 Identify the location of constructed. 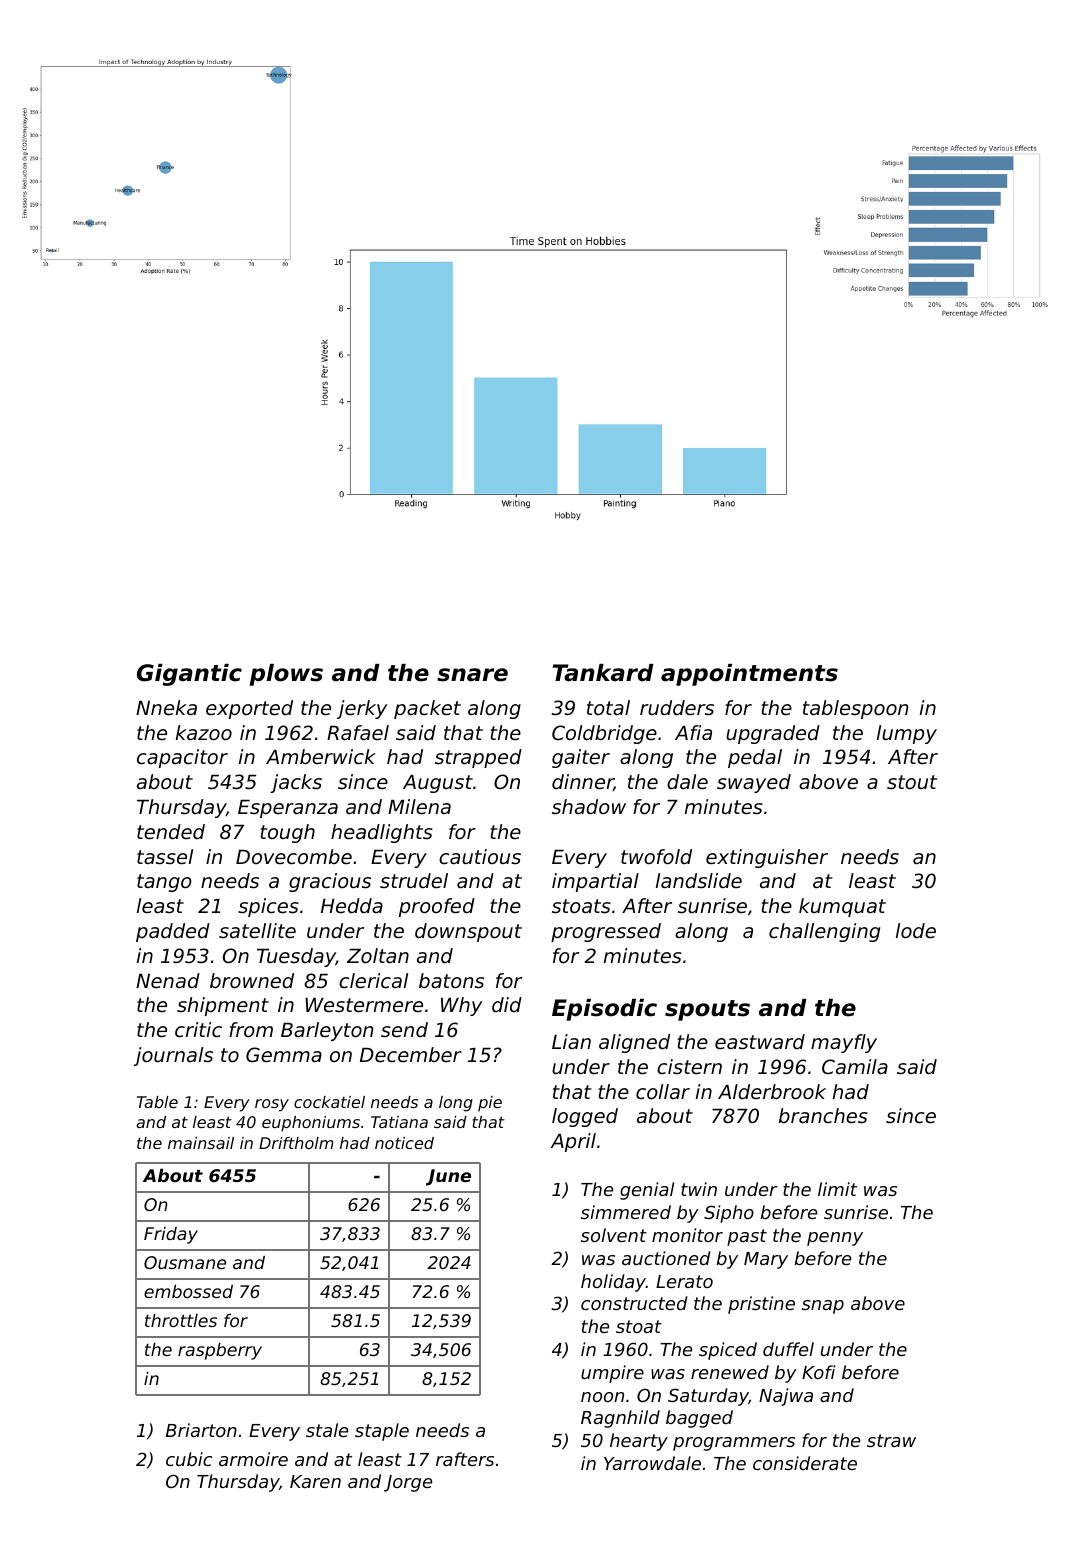
(634, 1303).
